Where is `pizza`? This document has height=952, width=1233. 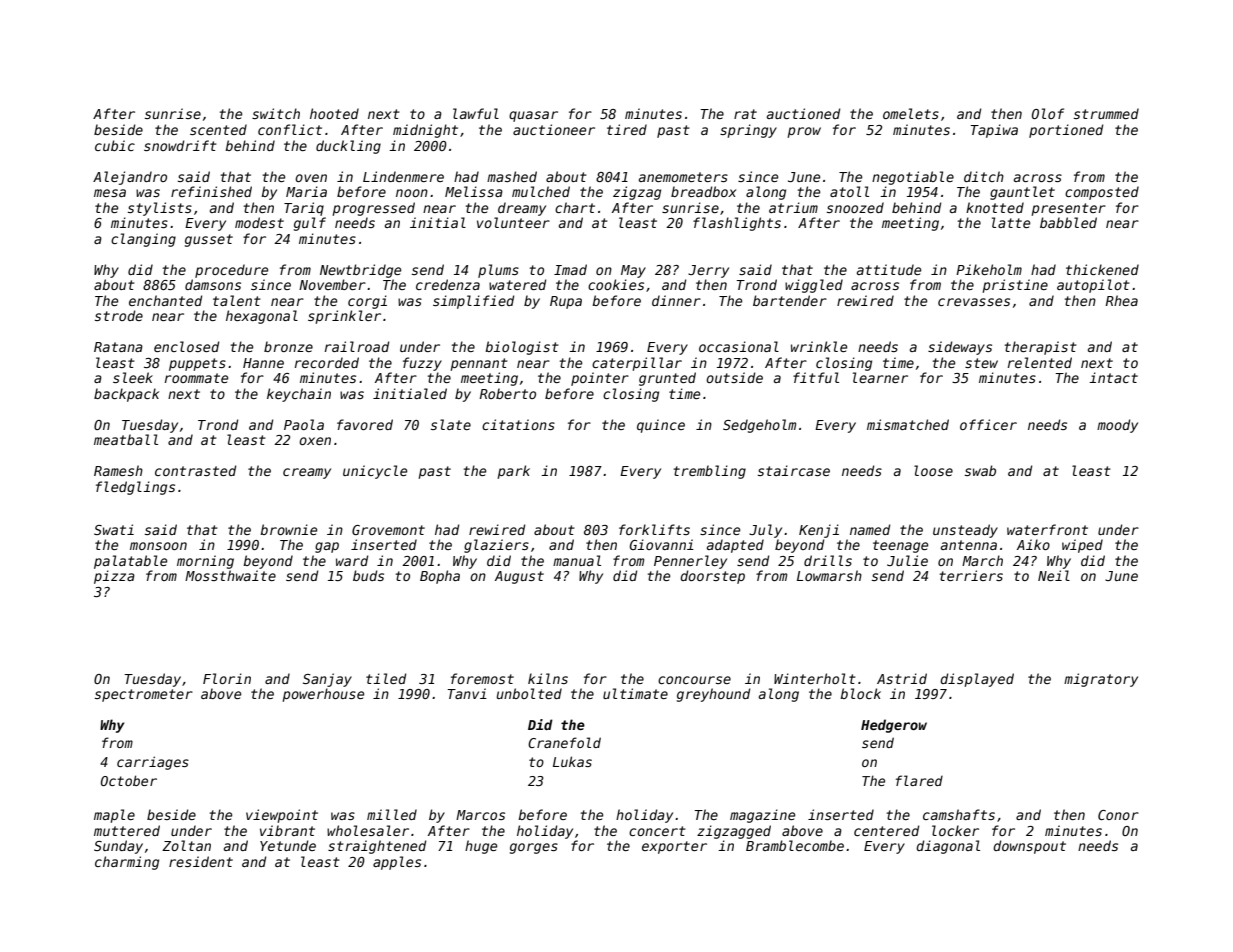
pizza is located at coordinates (114, 577).
